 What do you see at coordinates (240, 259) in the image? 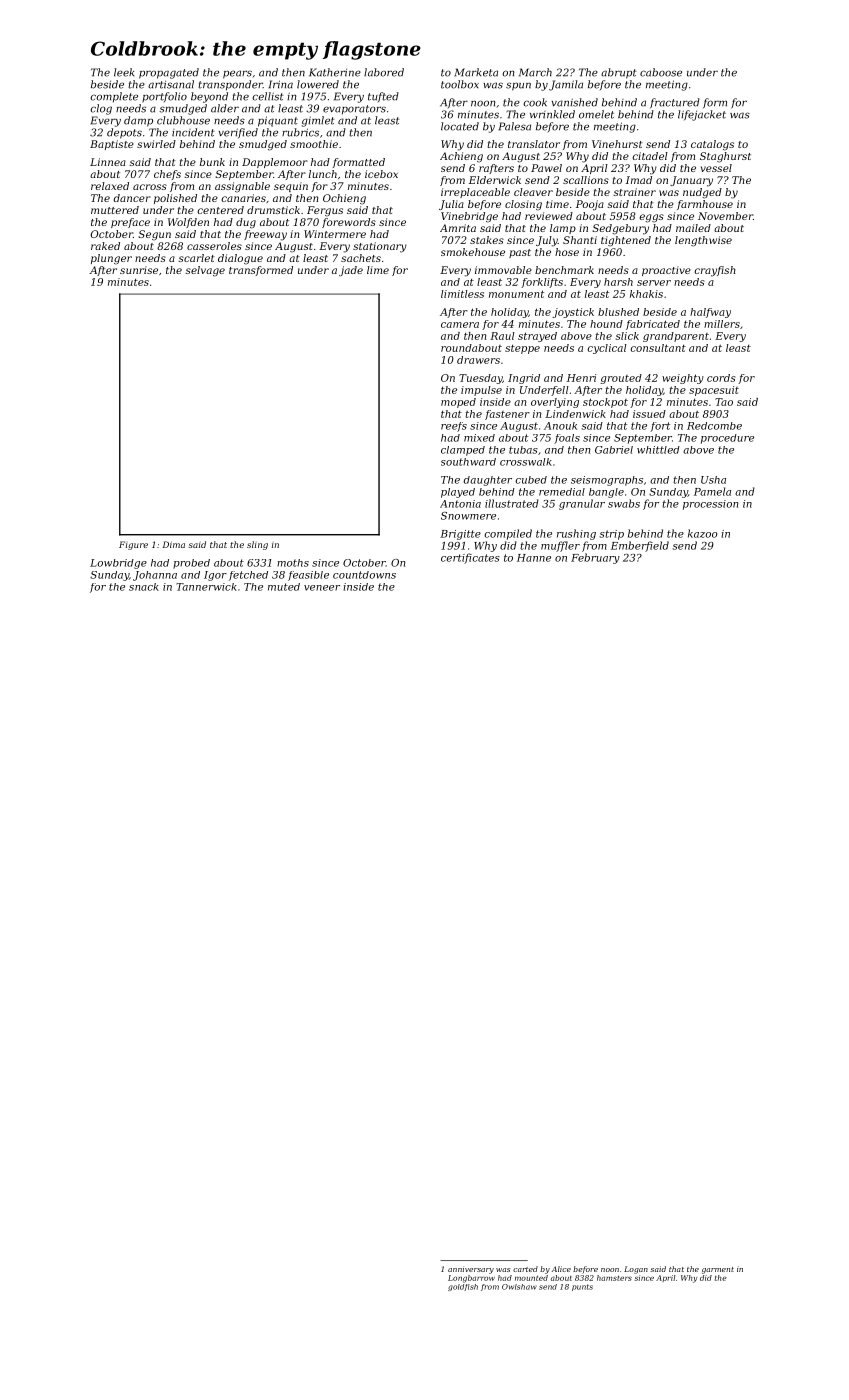
I see `dialogue` at bounding box center [240, 259].
